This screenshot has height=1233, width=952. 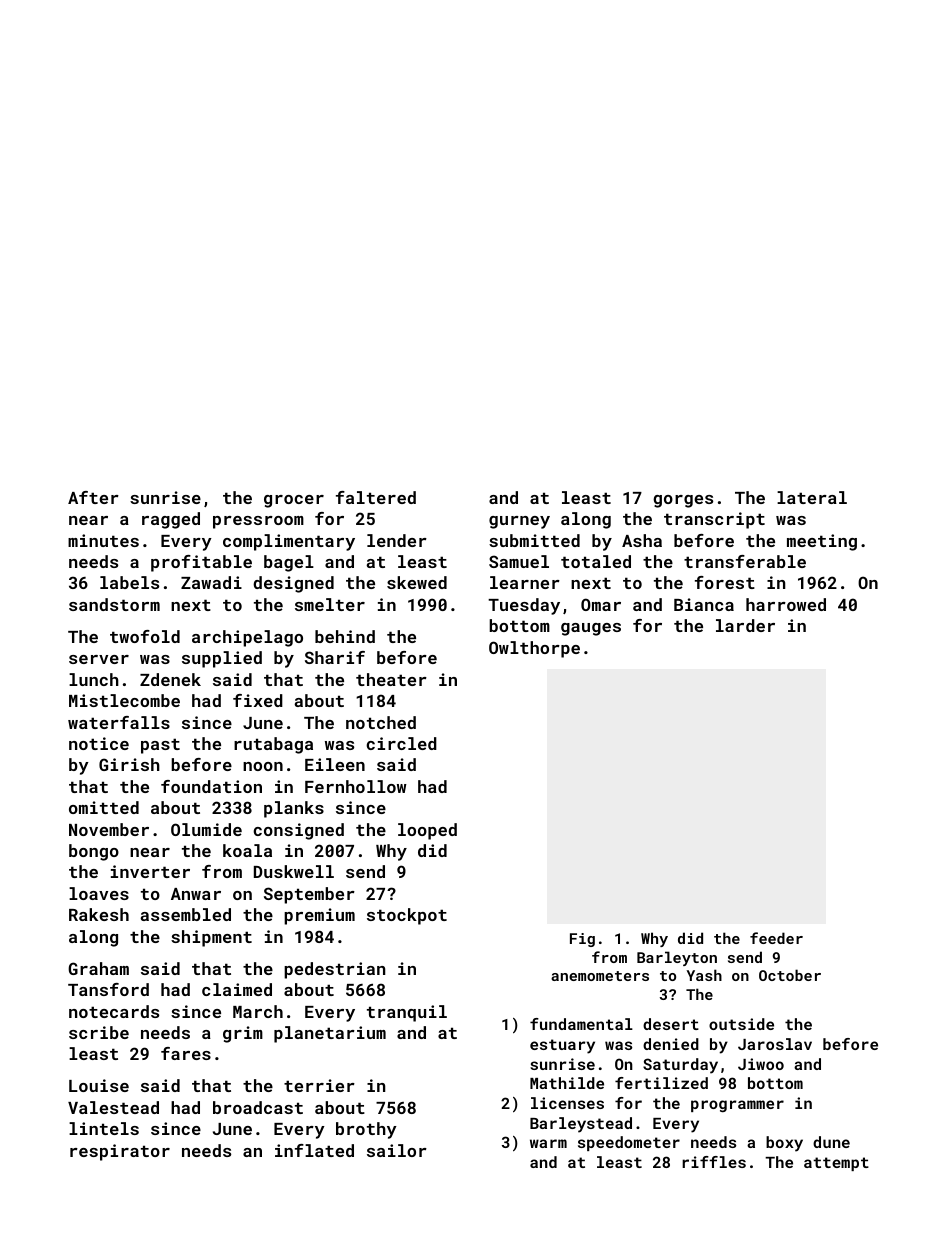 I want to click on faltered, so click(x=376, y=497).
